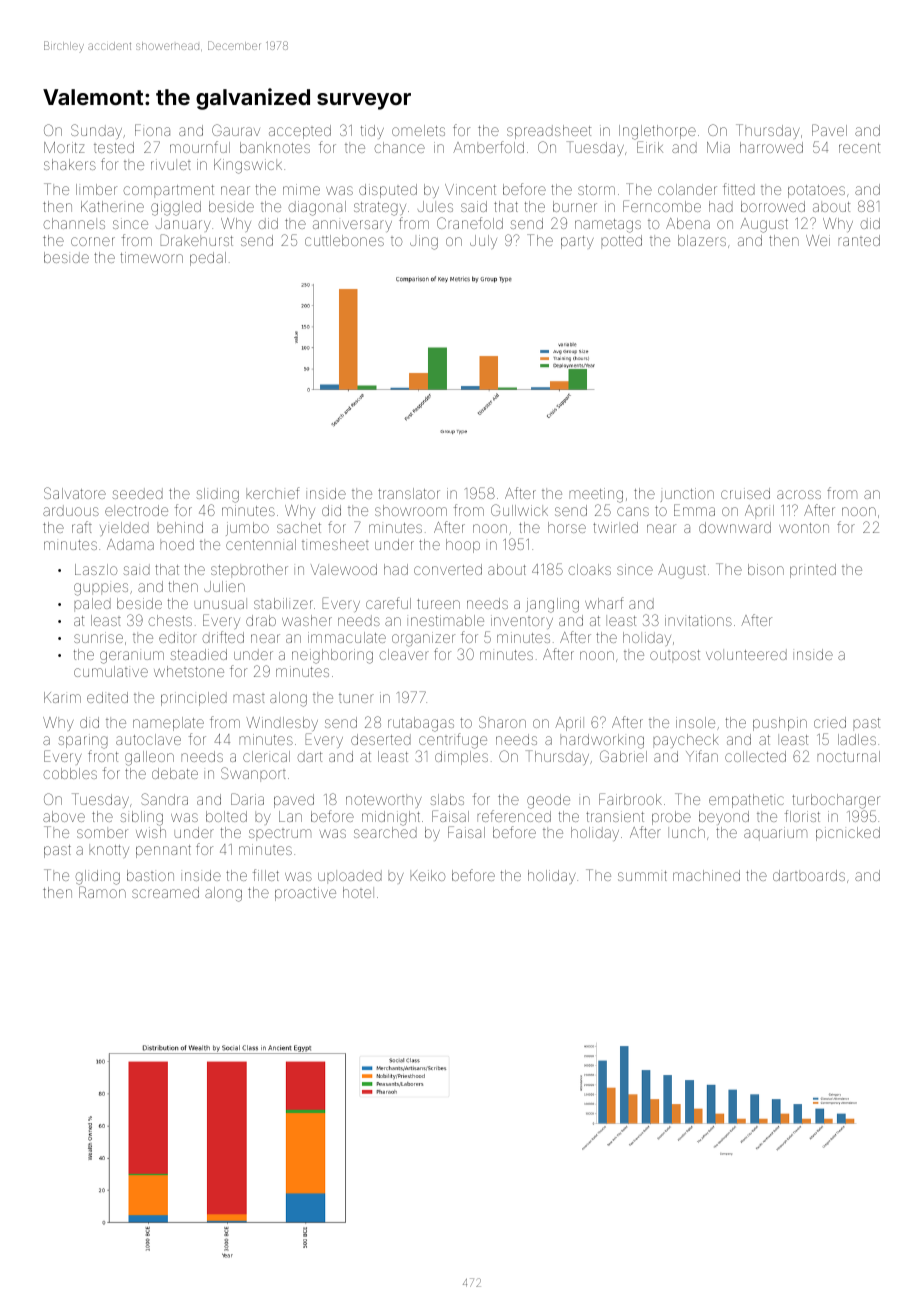 This screenshot has width=924, height=1308. What do you see at coordinates (176, 208) in the screenshot?
I see `giggled` at bounding box center [176, 208].
